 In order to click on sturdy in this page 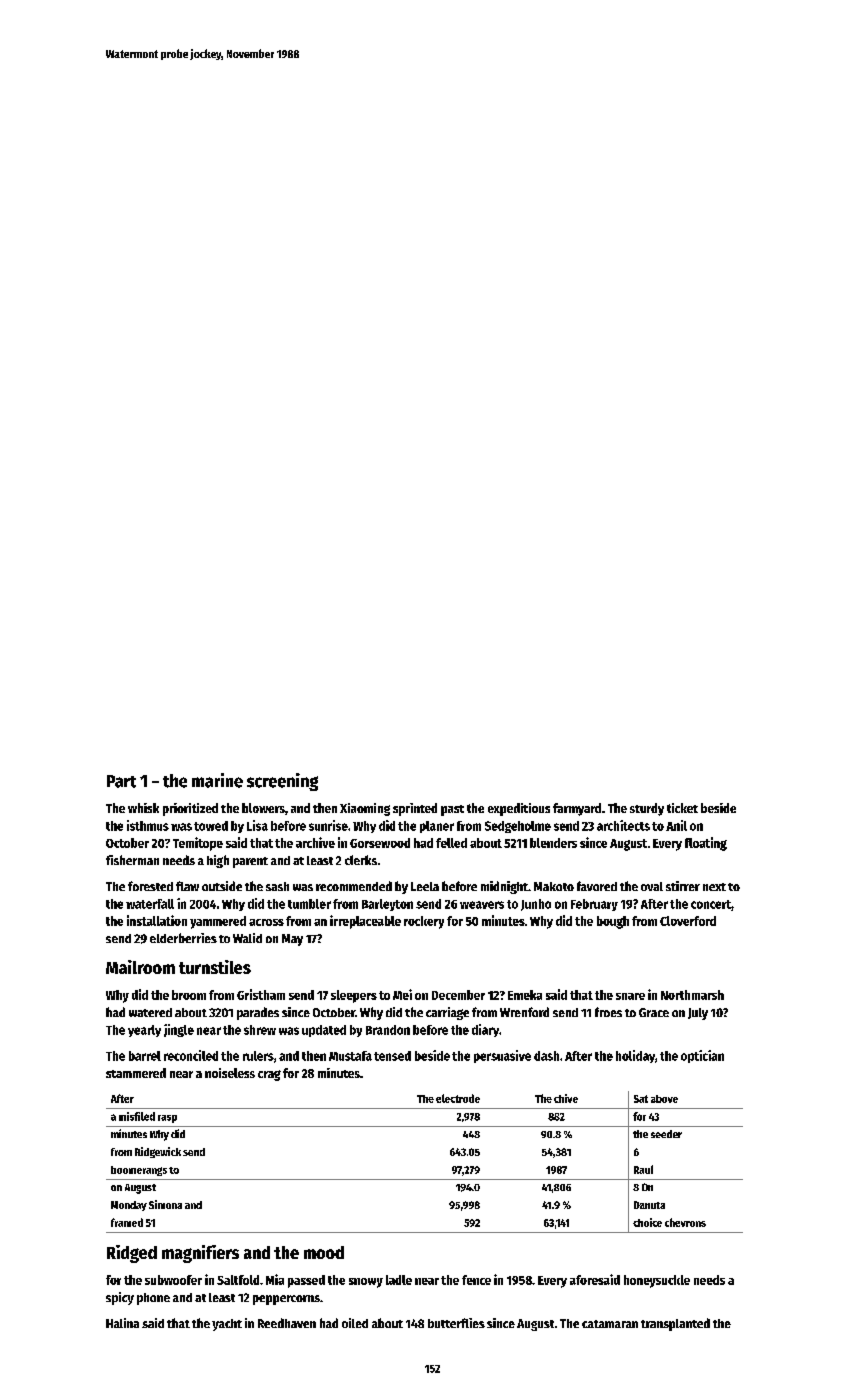, I will do `click(647, 809)`.
